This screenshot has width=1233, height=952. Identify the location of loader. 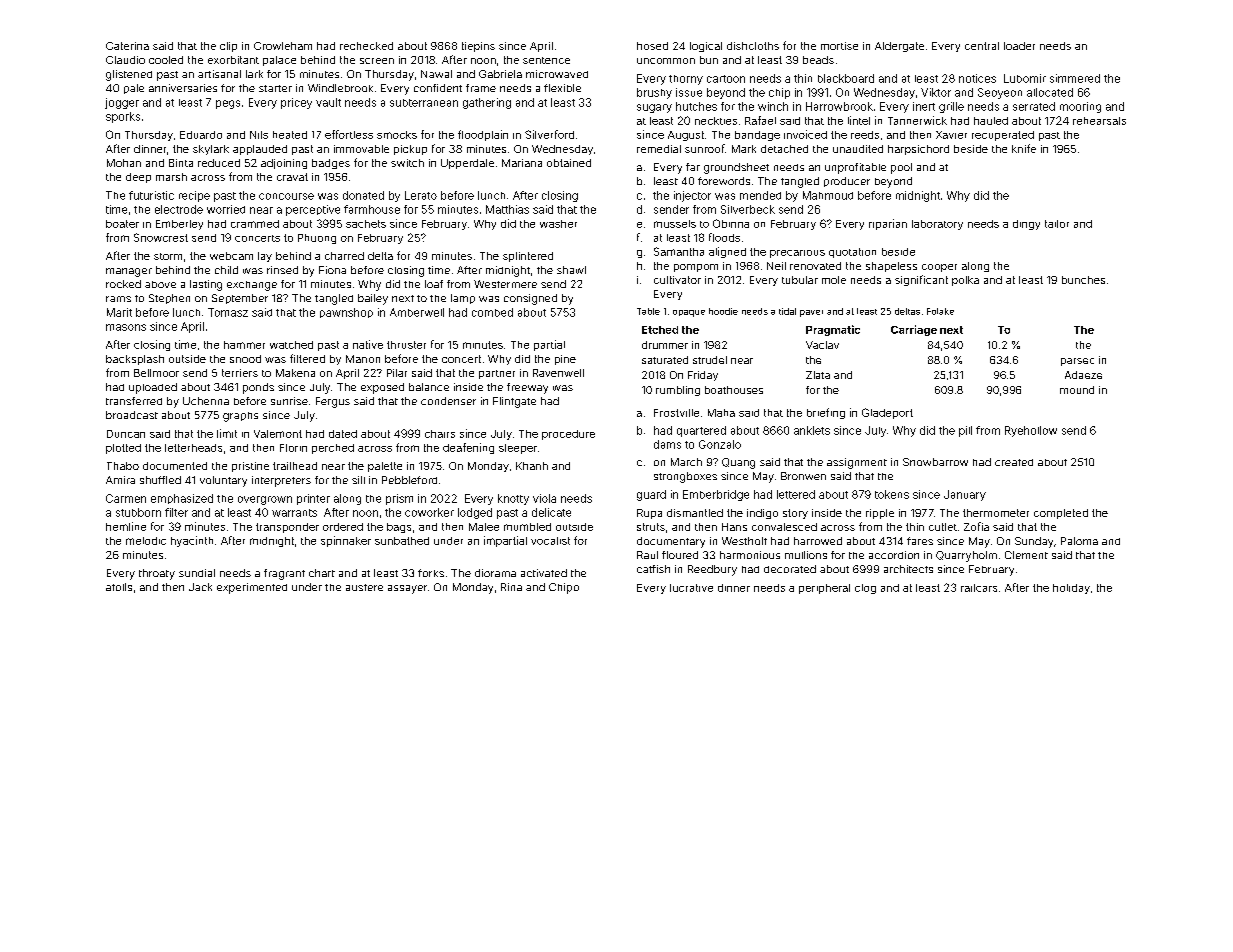
(1019, 46).
